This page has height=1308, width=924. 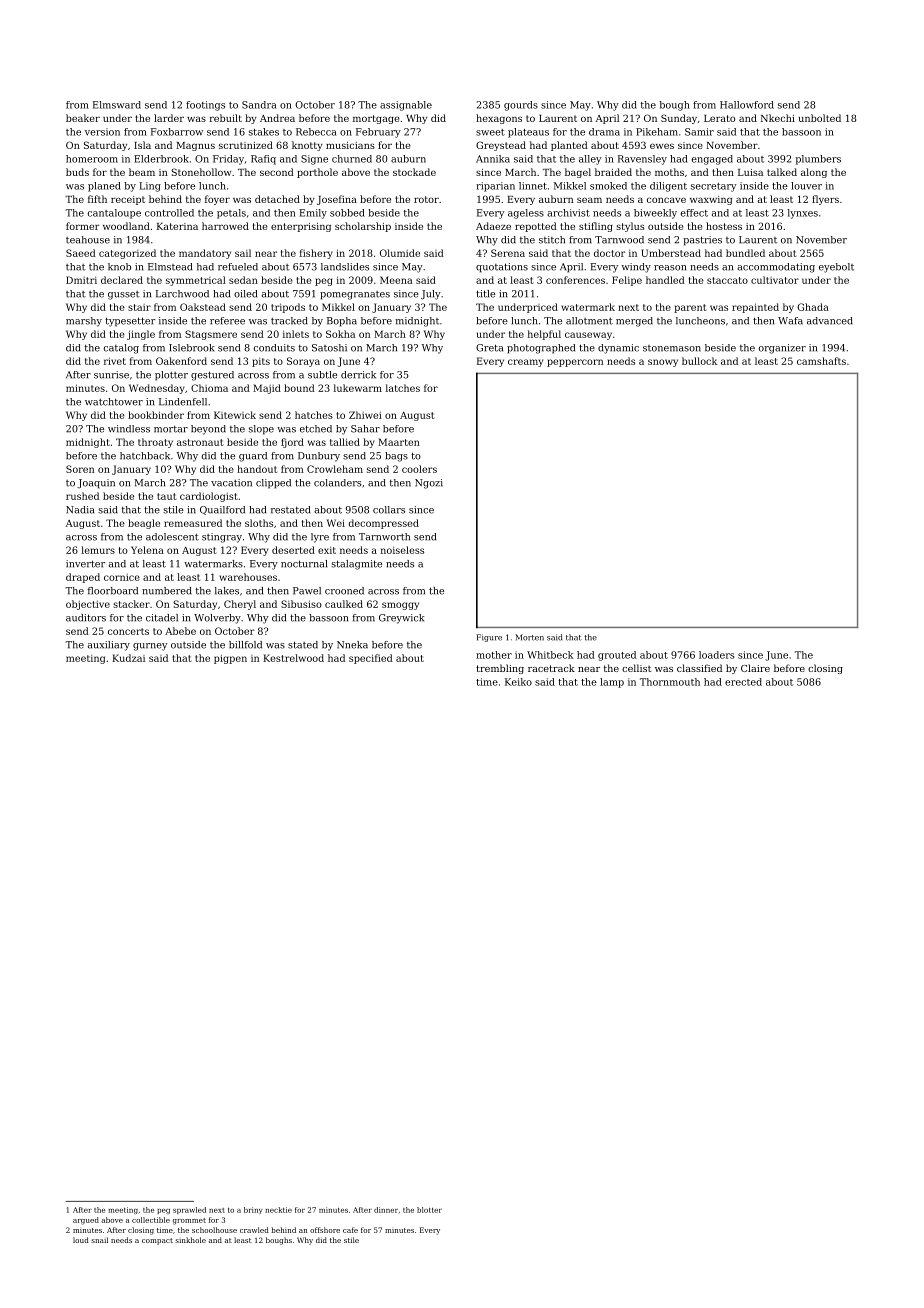 I want to click on camshafts, so click(x=821, y=361).
